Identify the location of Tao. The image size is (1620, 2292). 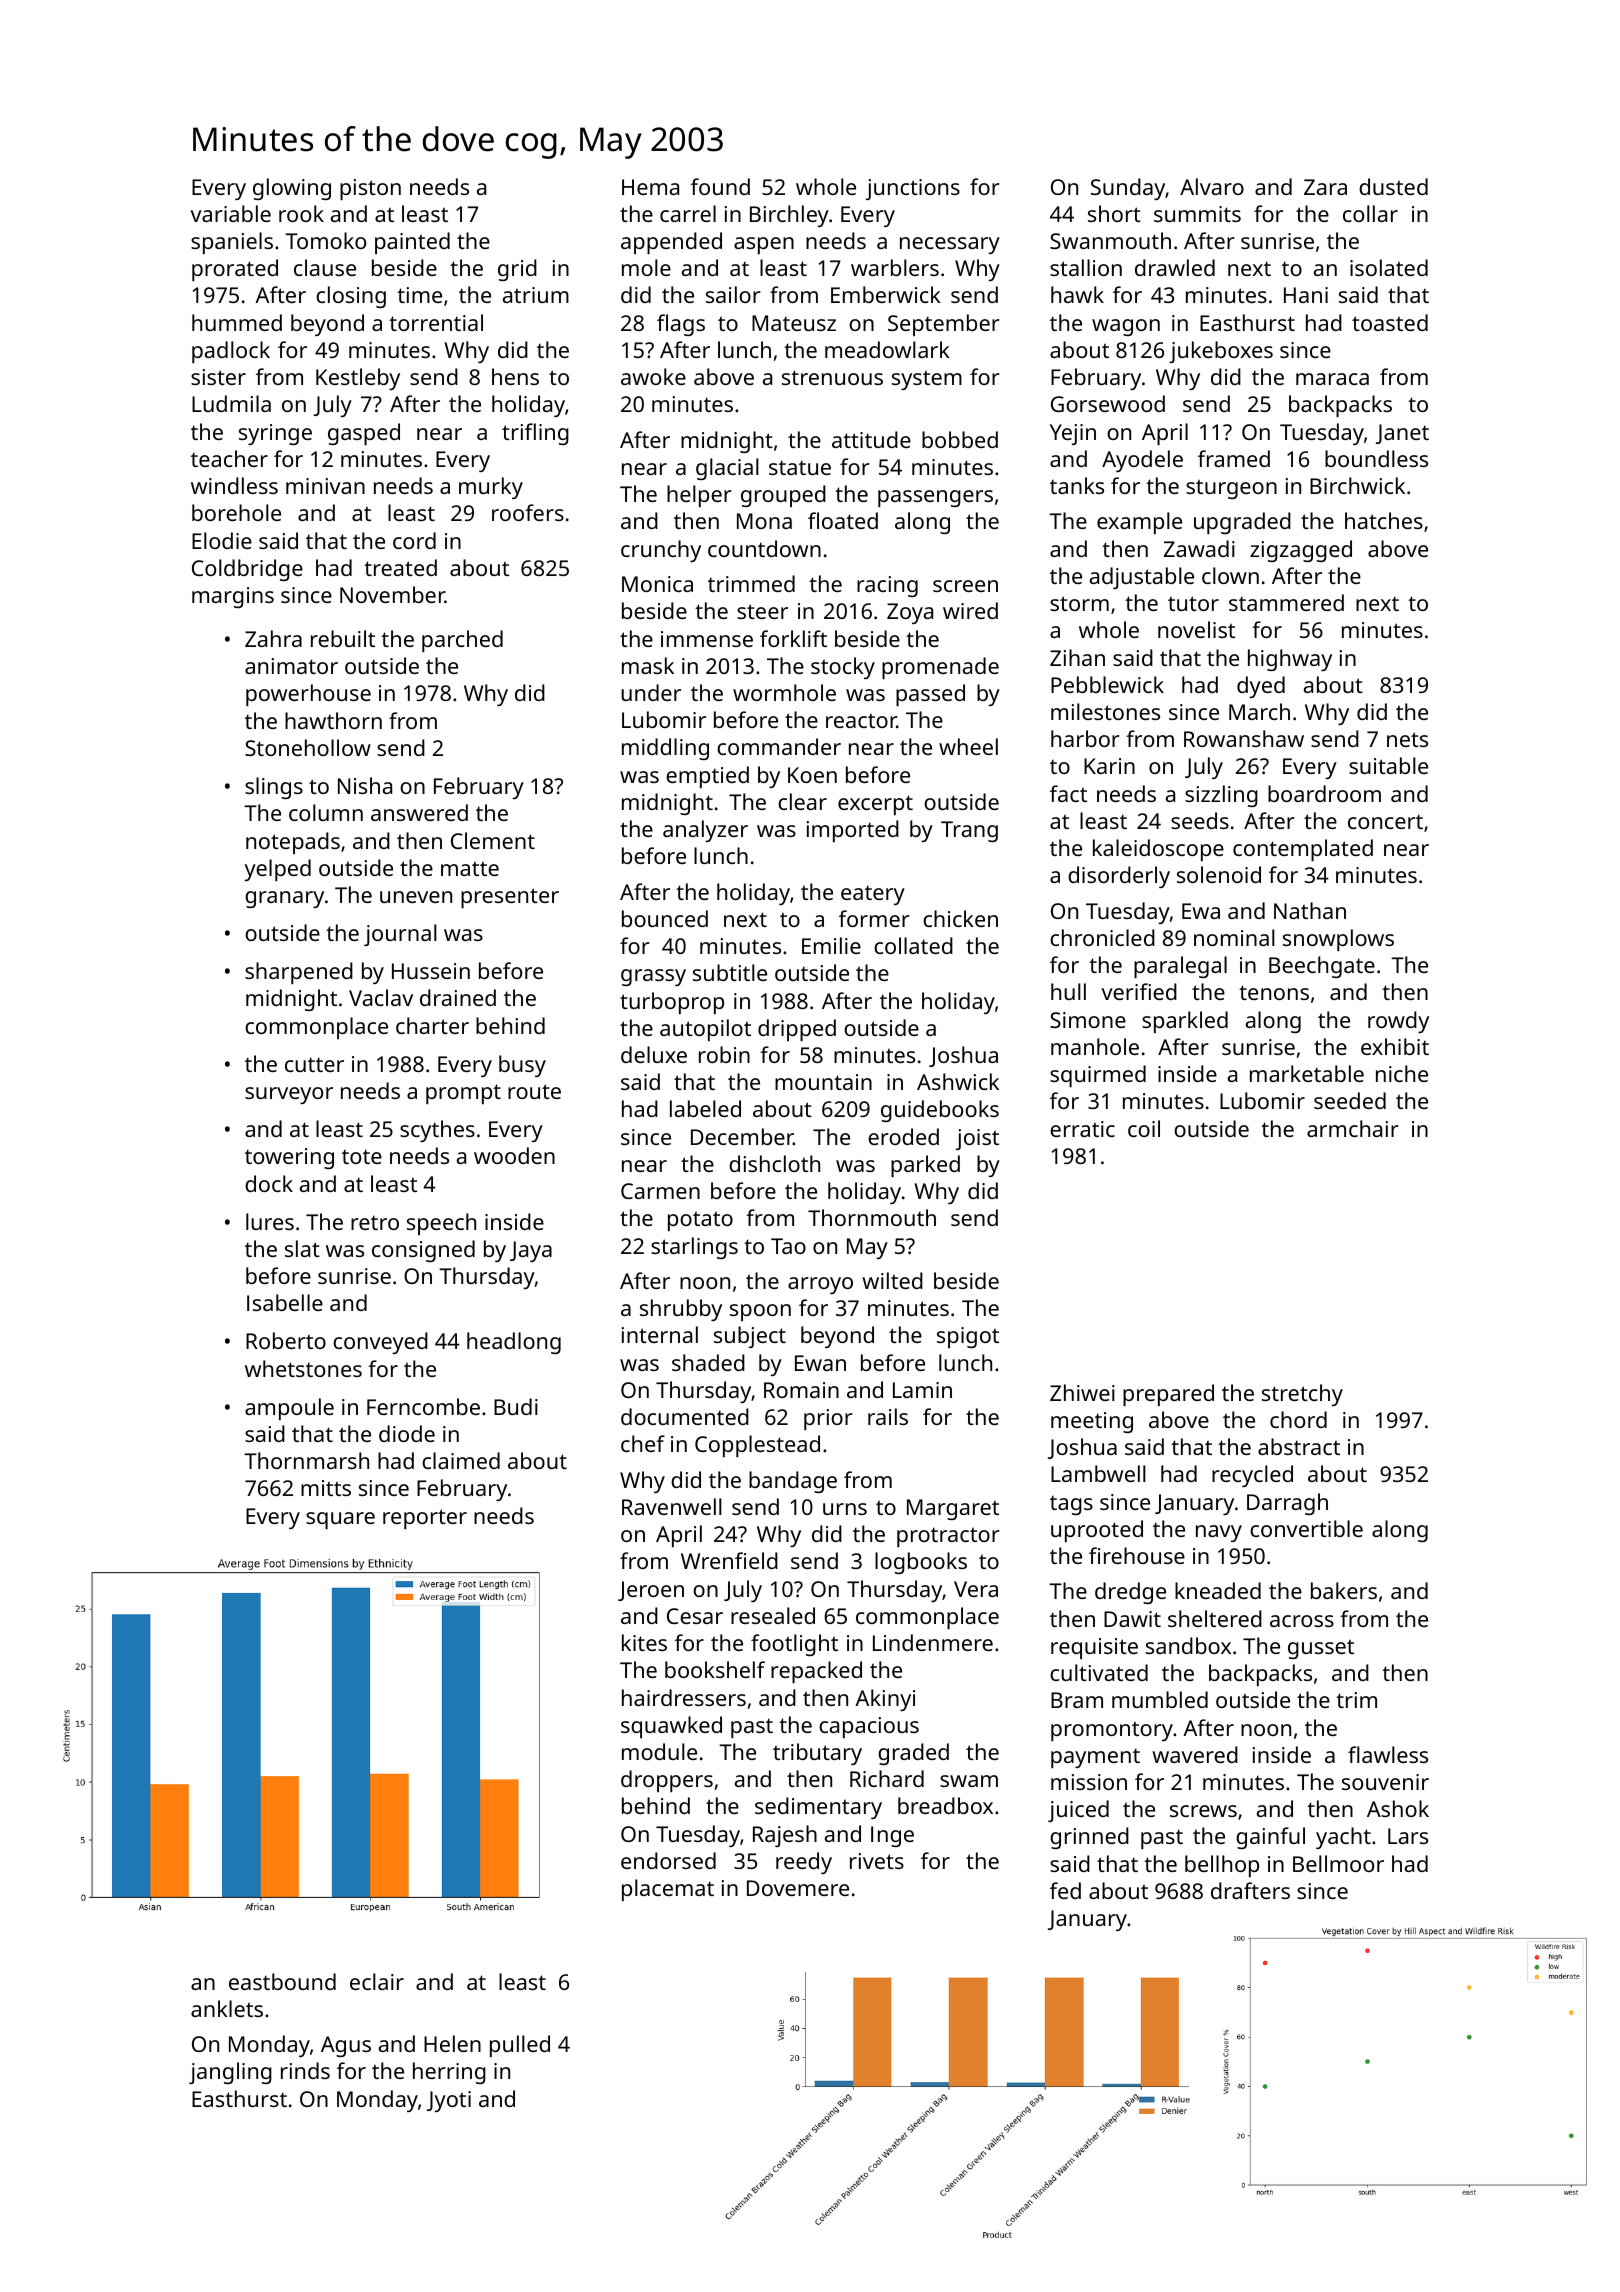
(788, 1246).
